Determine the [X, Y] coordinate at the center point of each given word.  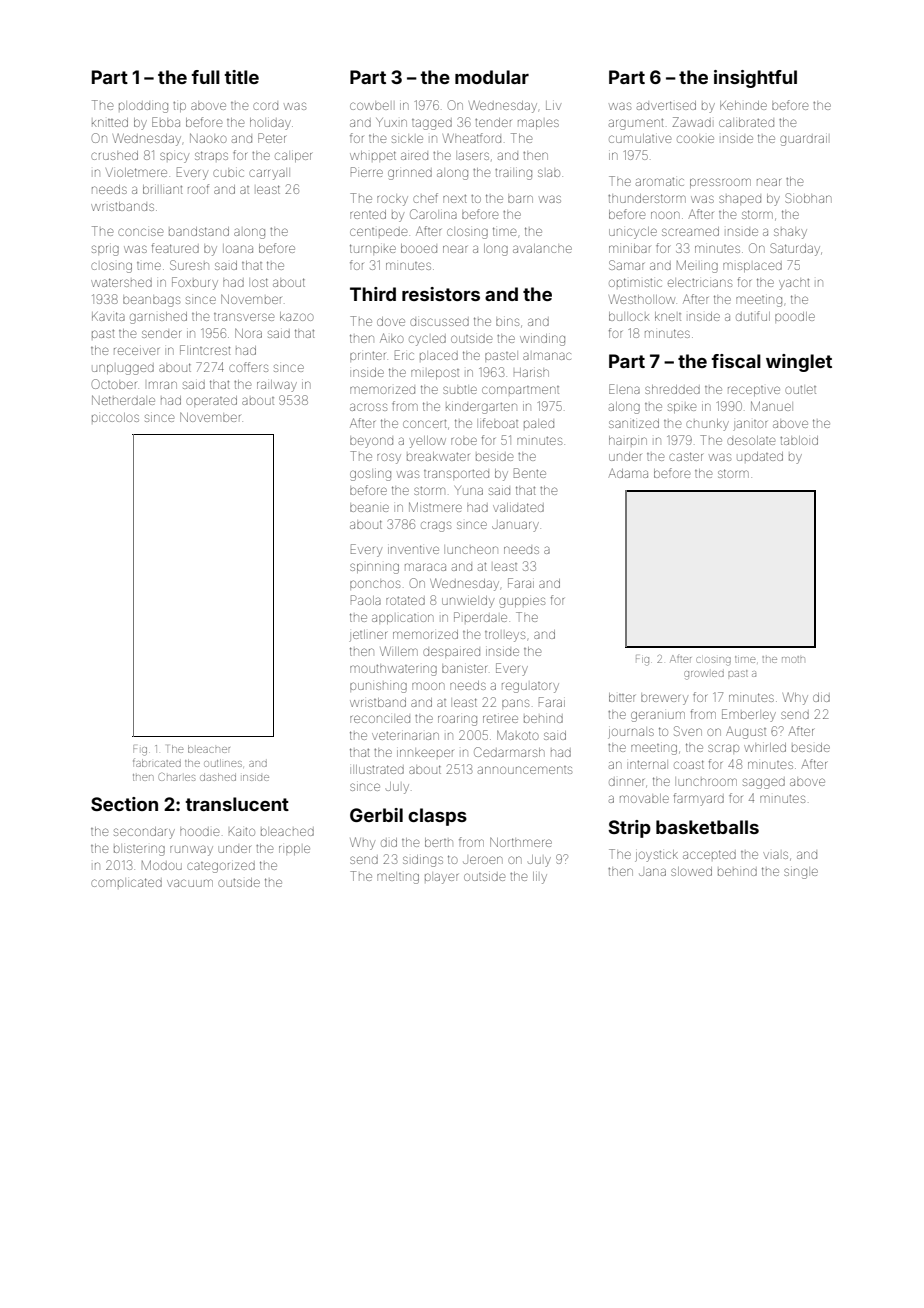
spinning [374, 568]
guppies [522, 602]
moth [793, 659]
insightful [755, 79]
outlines [223, 763]
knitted [110, 122]
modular [492, 77]
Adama [628, 473]
